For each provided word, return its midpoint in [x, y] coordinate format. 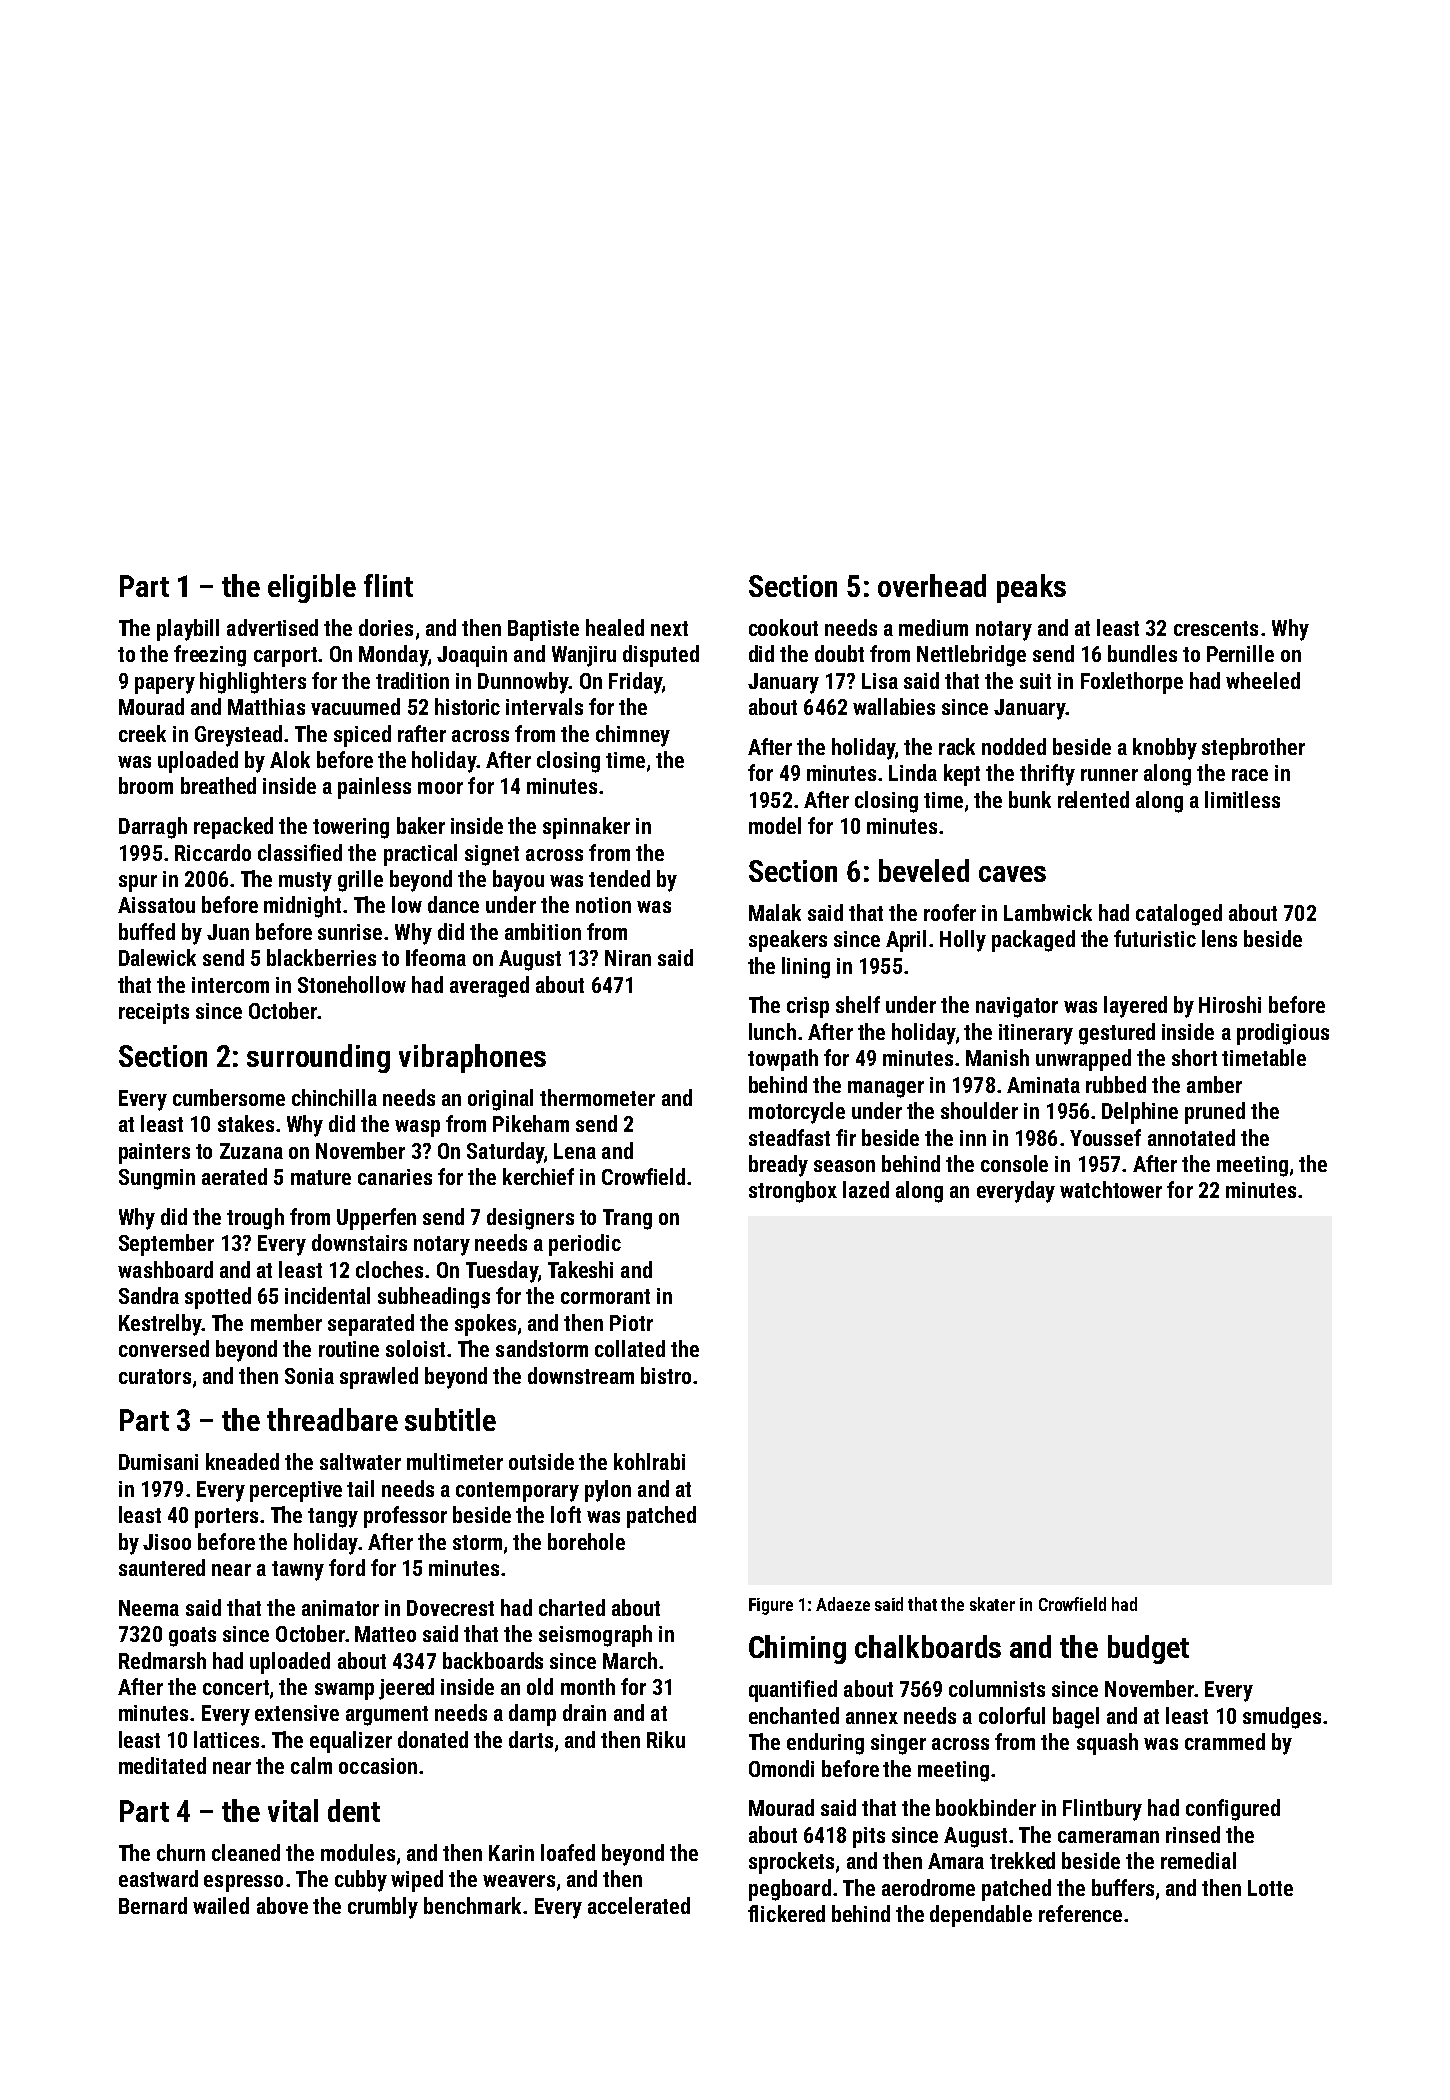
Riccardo [213, 852]
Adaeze [843, 1604]
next [669, 628]
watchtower [1111, 1189]
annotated [1191, 1137]
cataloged [1179, 915]
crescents [1216, 628]
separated [371, 1325]
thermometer [597, 1097]
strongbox [793, 1192]
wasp [417, 1128]
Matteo [385, 1634]
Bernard [153, 1905]
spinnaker [586, 828]
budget [1148, 1649]
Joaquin [472, 656]
